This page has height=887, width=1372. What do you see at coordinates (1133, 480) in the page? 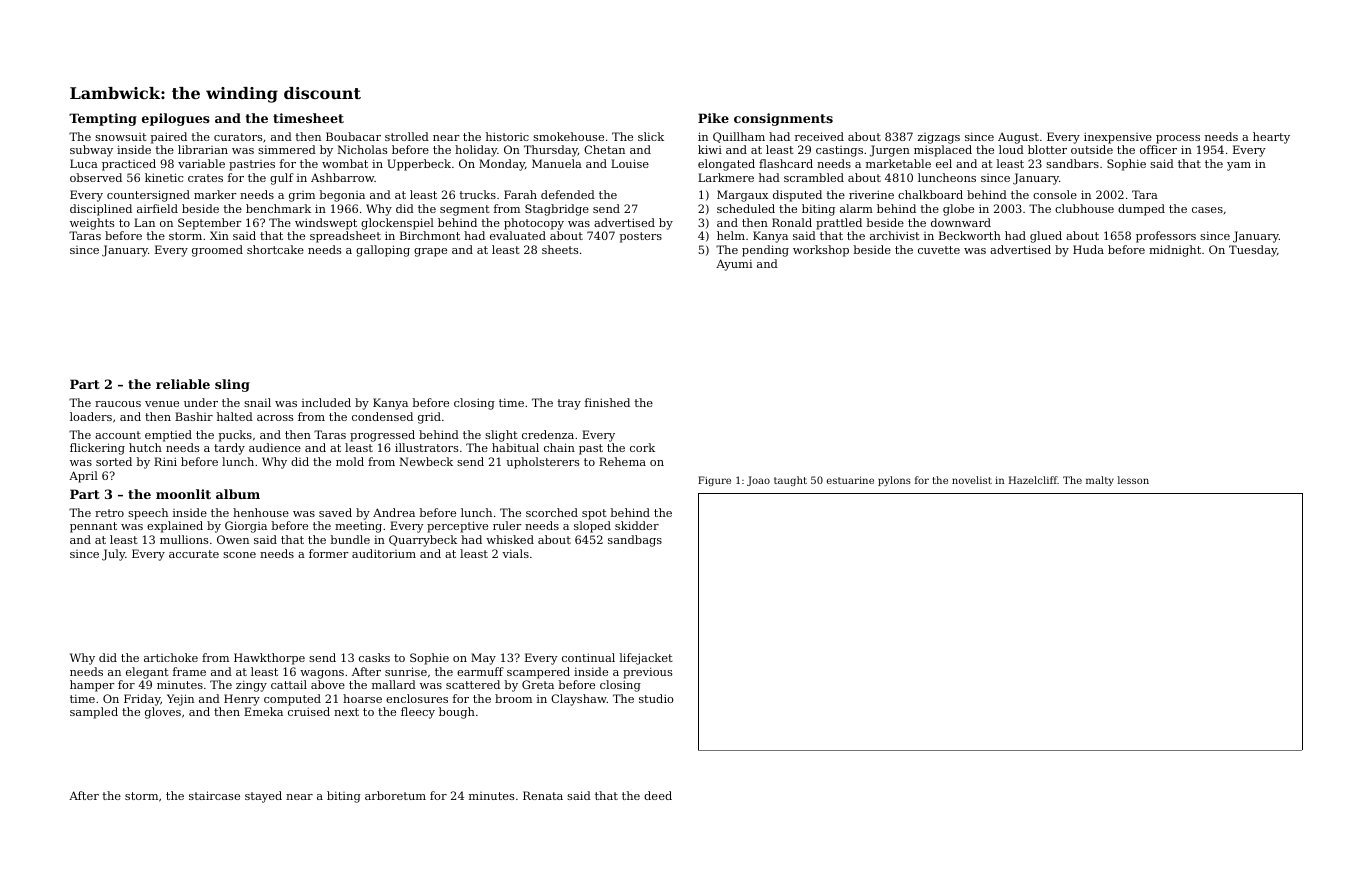
I see `lesson` at bounding box center [1133, 480].
